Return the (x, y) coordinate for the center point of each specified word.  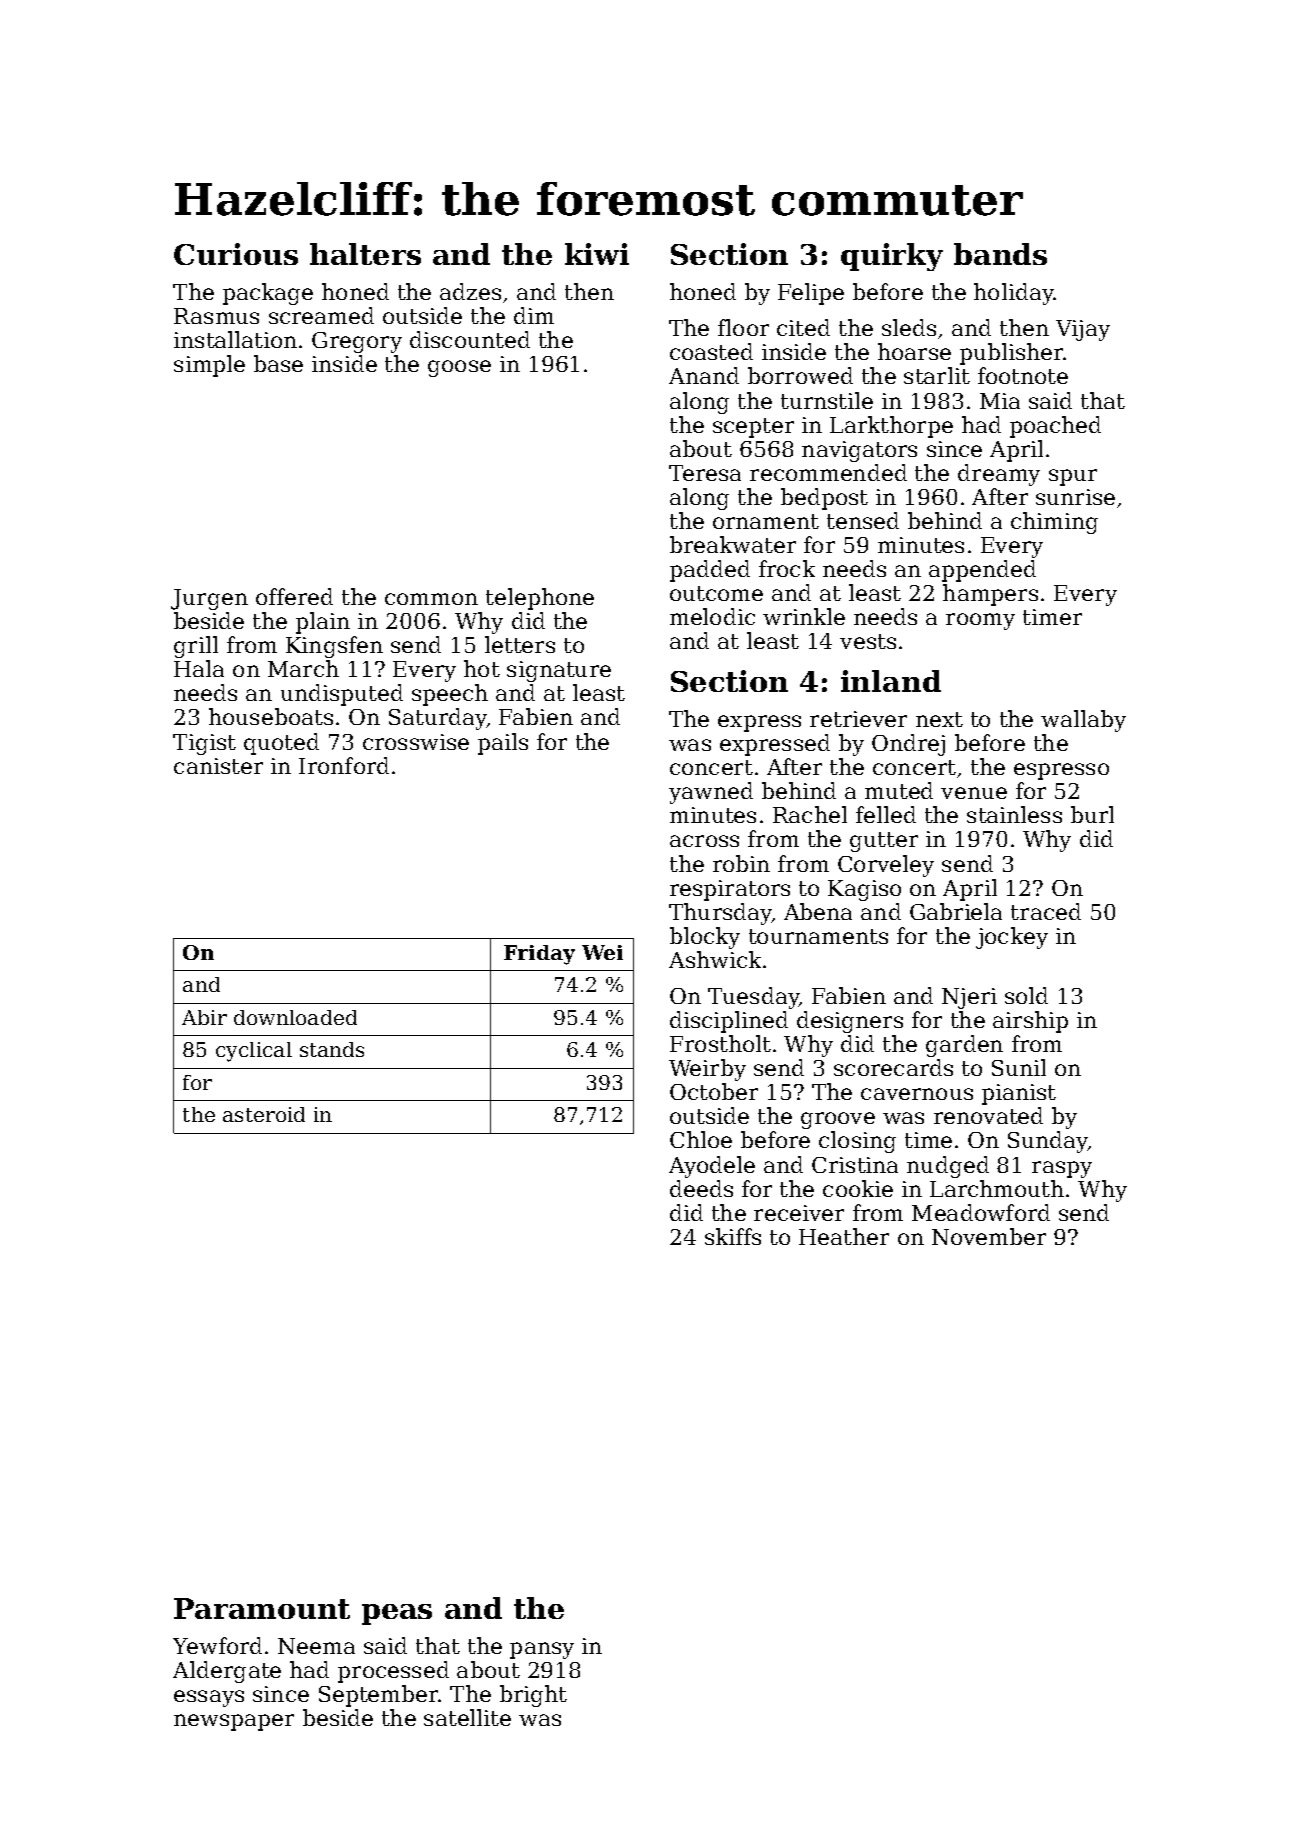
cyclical (254, 1052)
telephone (540, 599)
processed (393, 1672)
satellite (467, 1717)
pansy (542, 1650)
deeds (701, 1188)
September (379, 1696)
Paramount (262, 1608)
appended (982, 571)
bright (533, 1696)
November (989, 1236)
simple (209, 366)
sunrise (1075, 497)
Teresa (705, 473)
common (431, 599)
